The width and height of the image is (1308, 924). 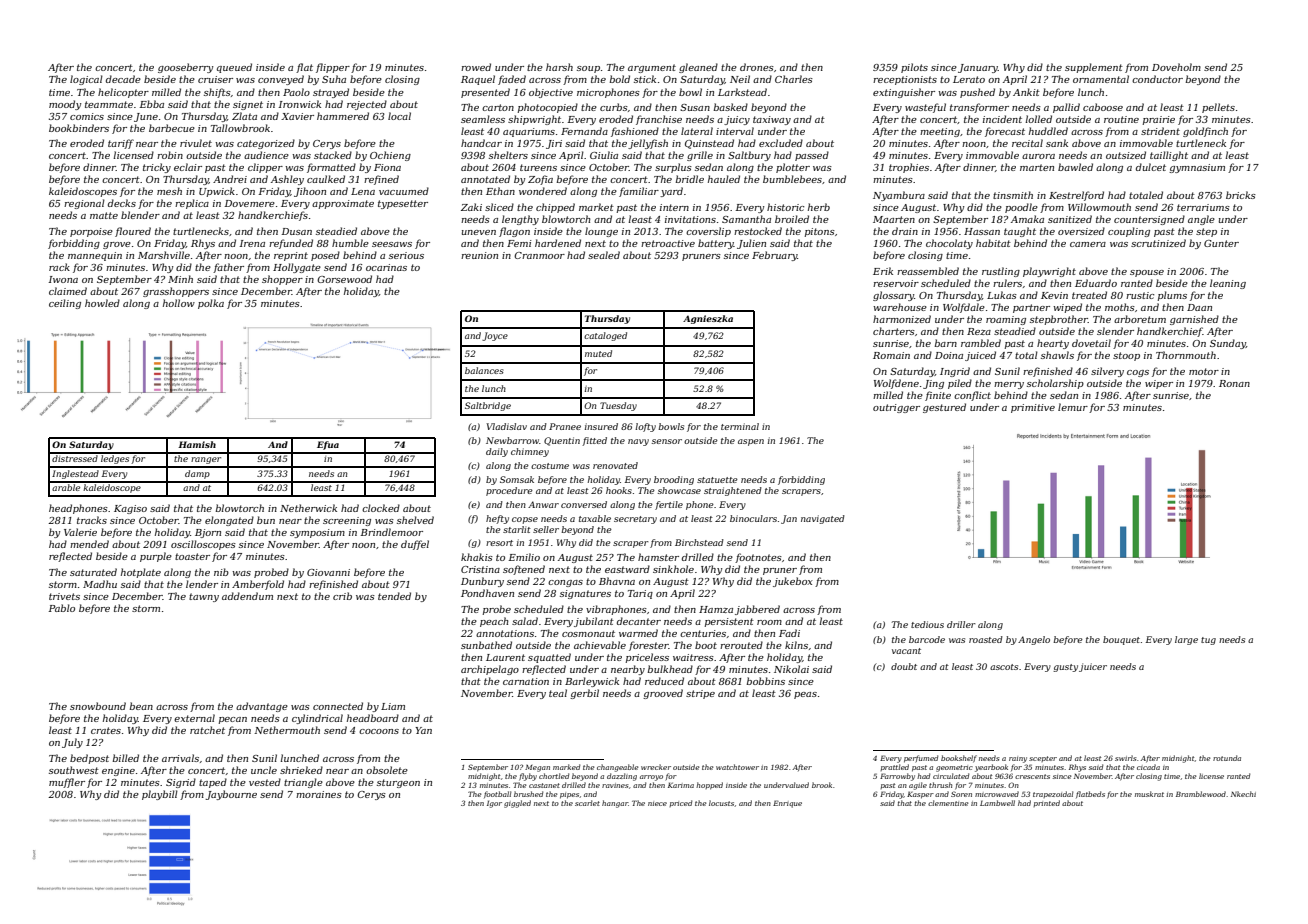 What do you see at coordinates (486, 645) in the image?
I see `sunbathed` at bounding box center [486, 645].
